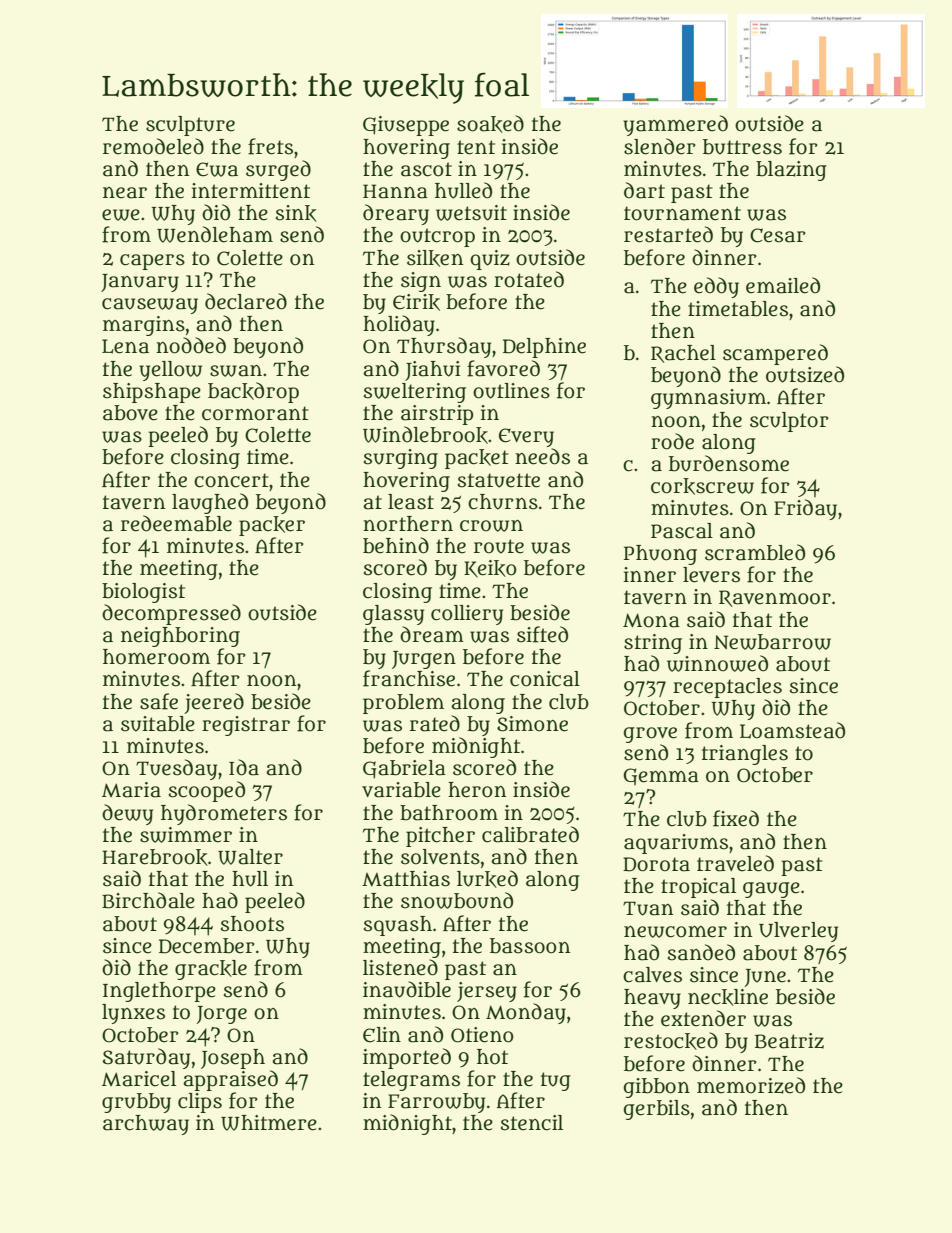 The image size is (952, 1233). What do you see at coordinates (382, 1035) in the page?
I see `Elin` at bounding box center [382, 1035].
